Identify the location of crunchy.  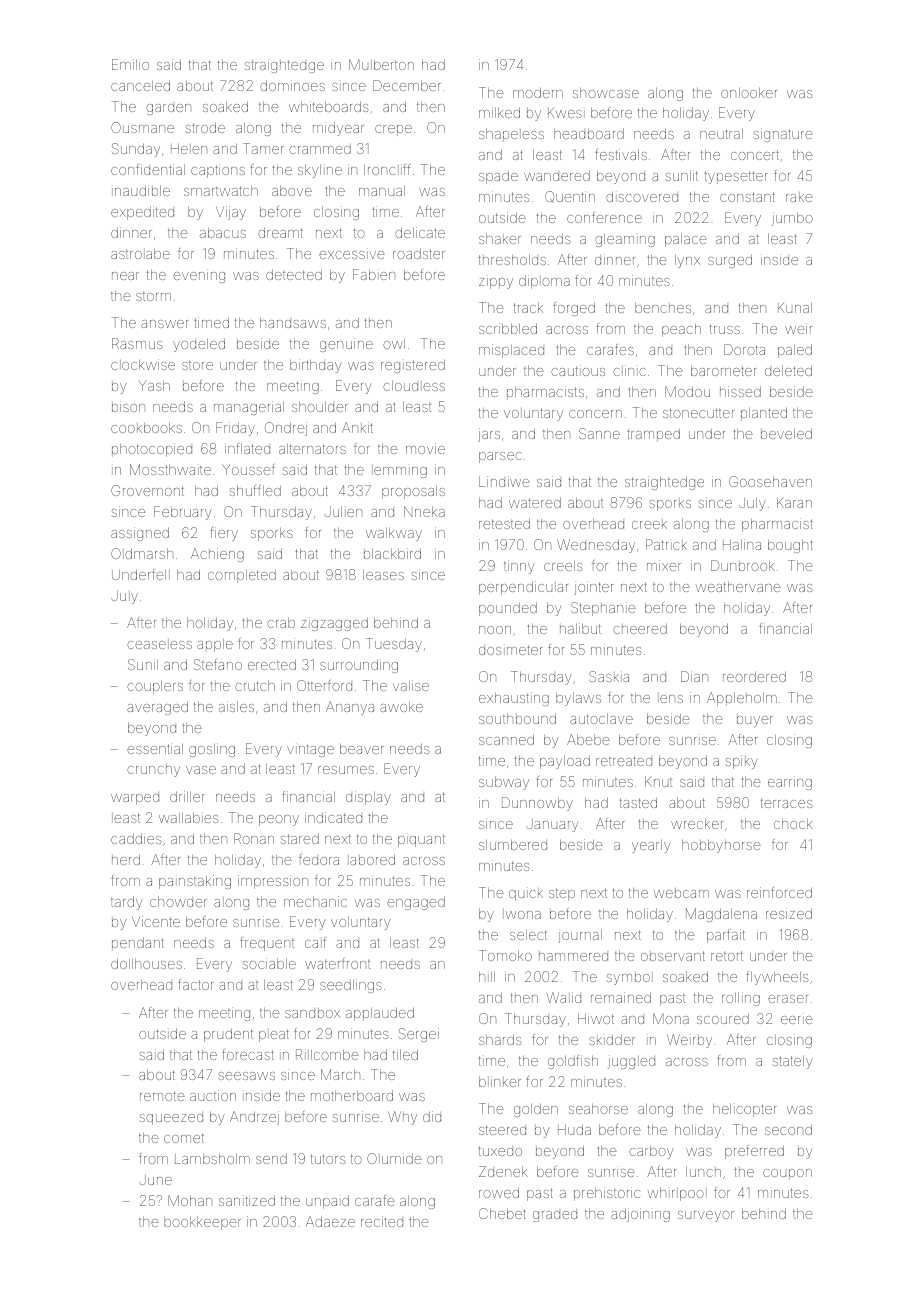
(153, 770).
